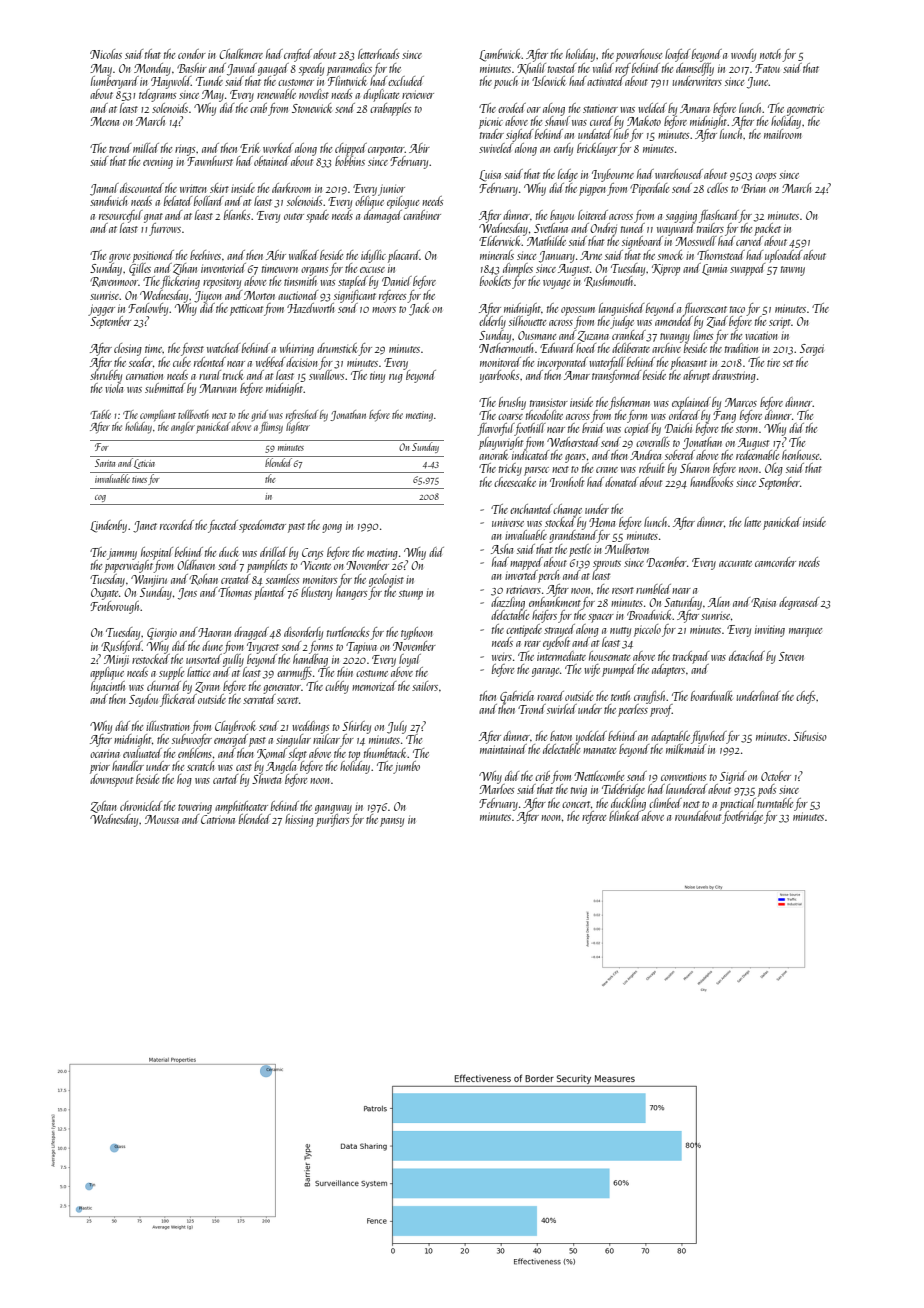  What do you see at coordinates (281, 767) in the screenshot?
I see `Angela` at bounding box center [281, 767].
